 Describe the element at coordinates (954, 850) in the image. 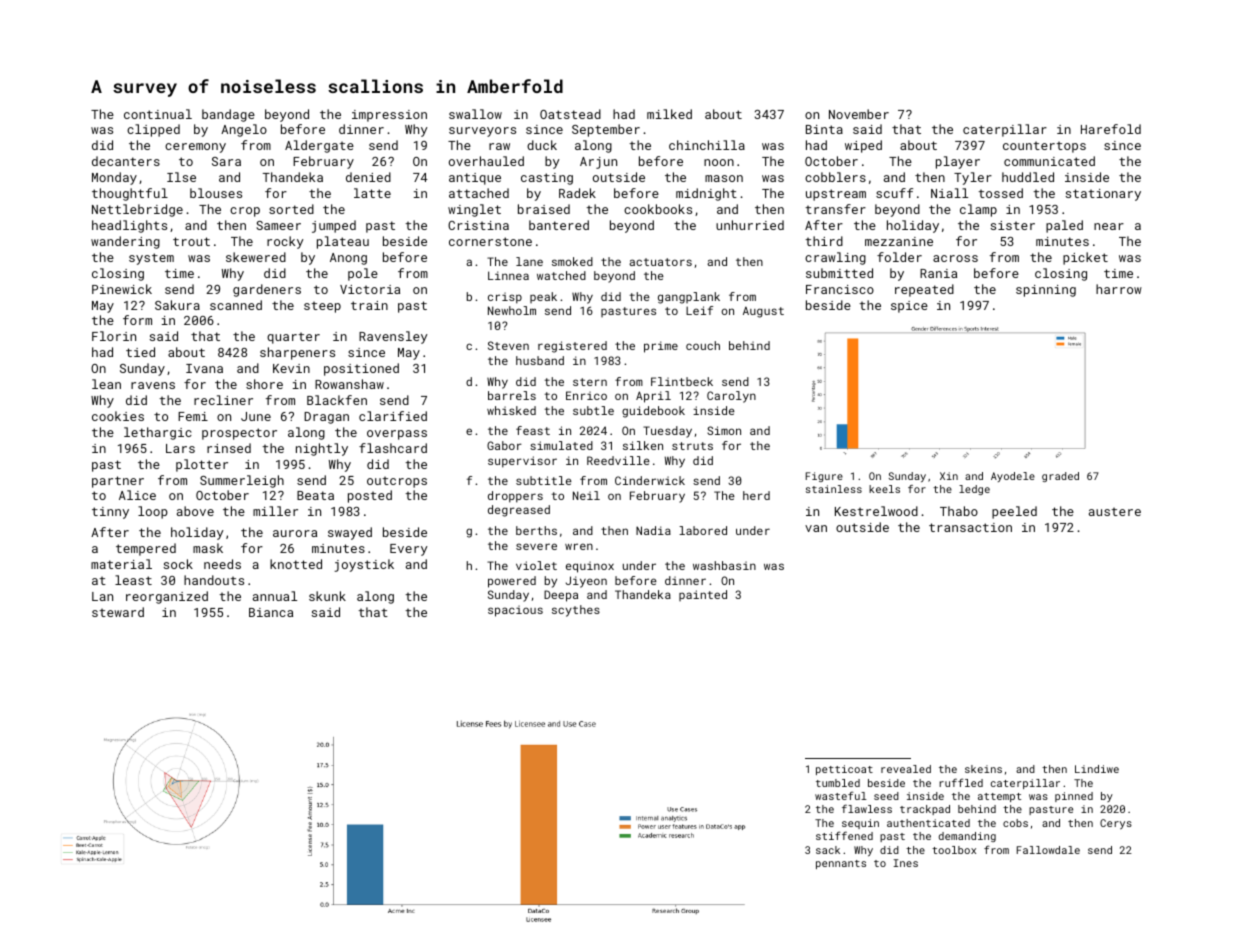

I see `toolbox` at that location.
